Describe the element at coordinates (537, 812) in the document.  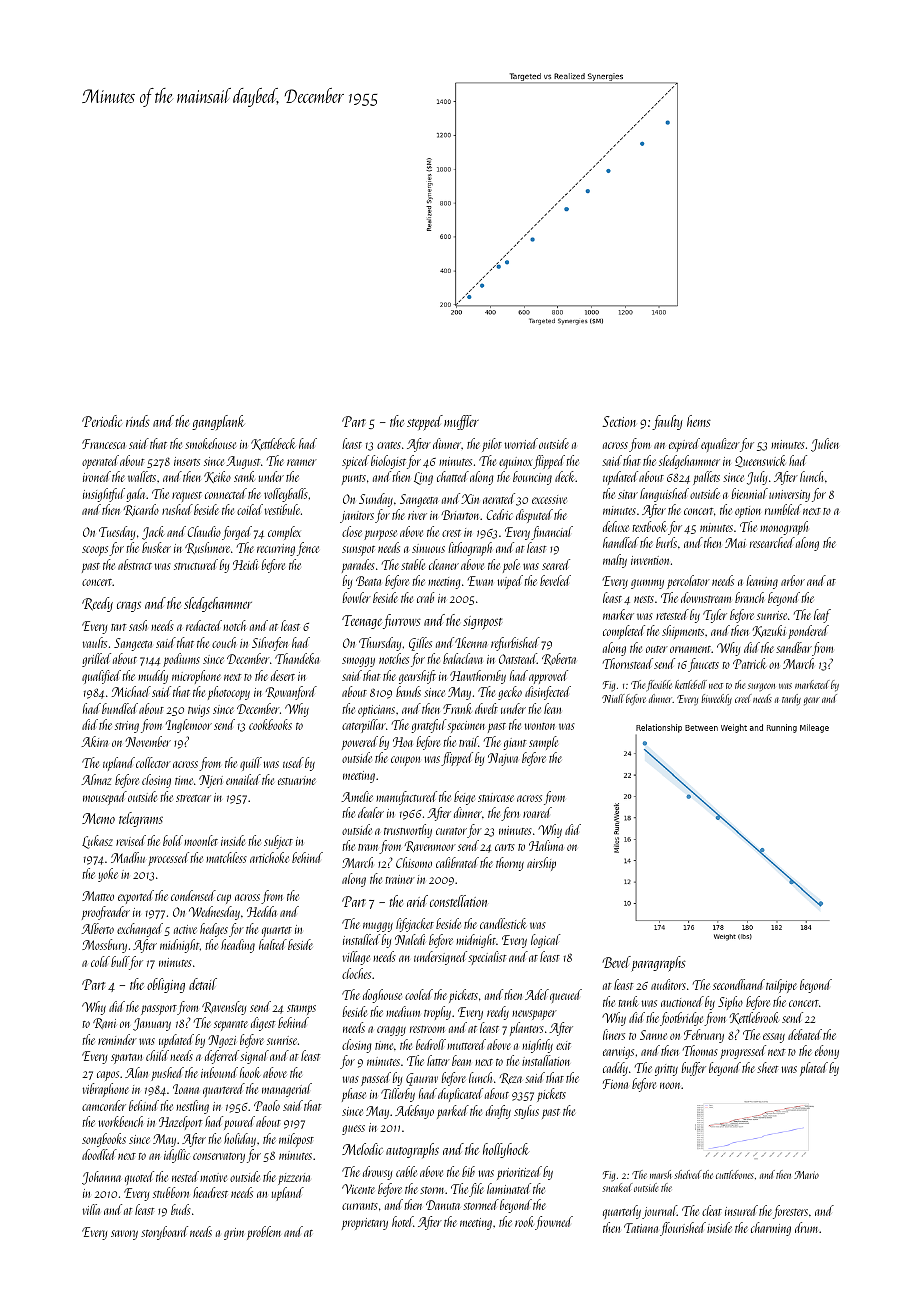
I see `roared` at that location.
